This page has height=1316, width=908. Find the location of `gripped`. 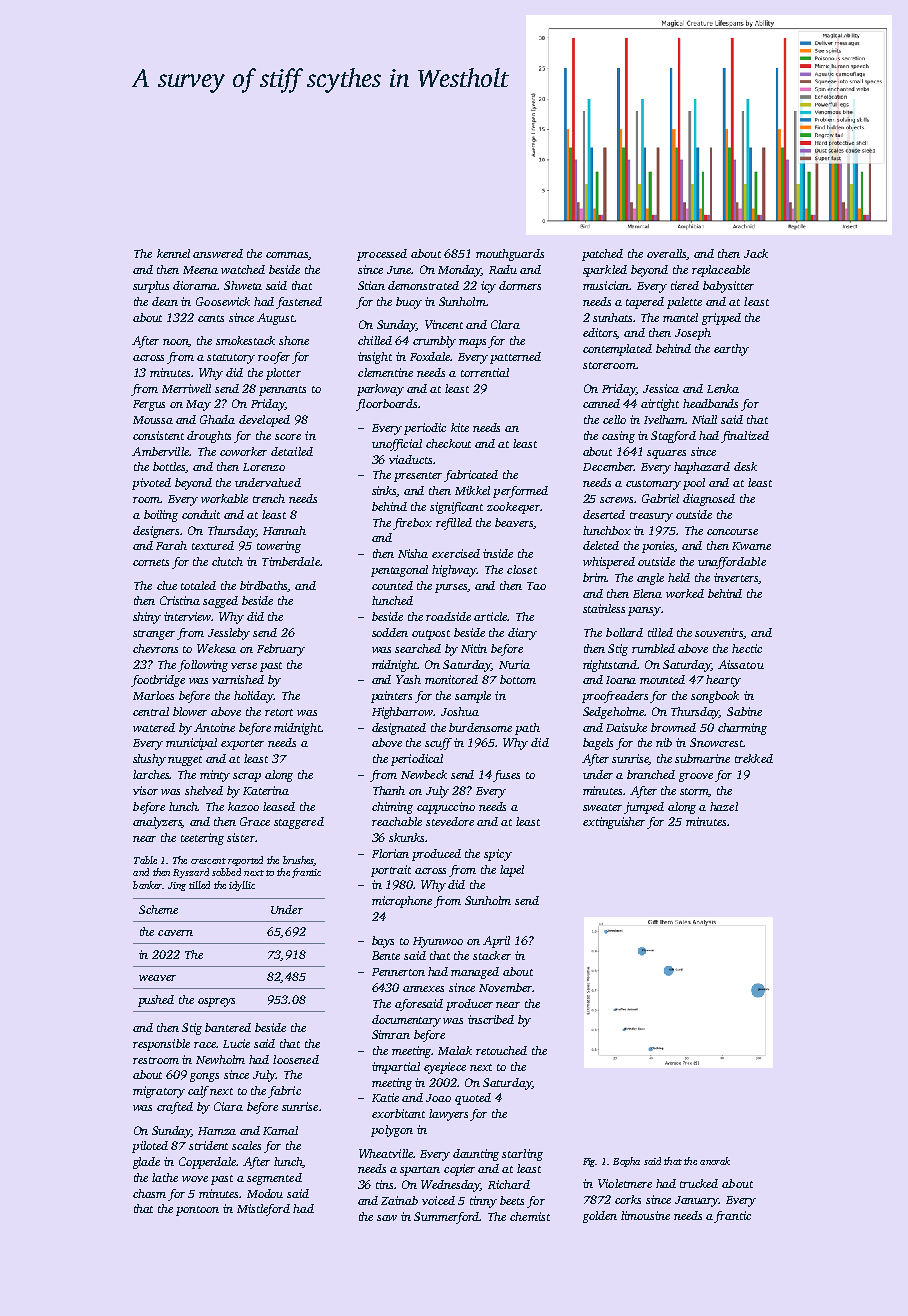

gripped is located at coordinates (721, 319).
